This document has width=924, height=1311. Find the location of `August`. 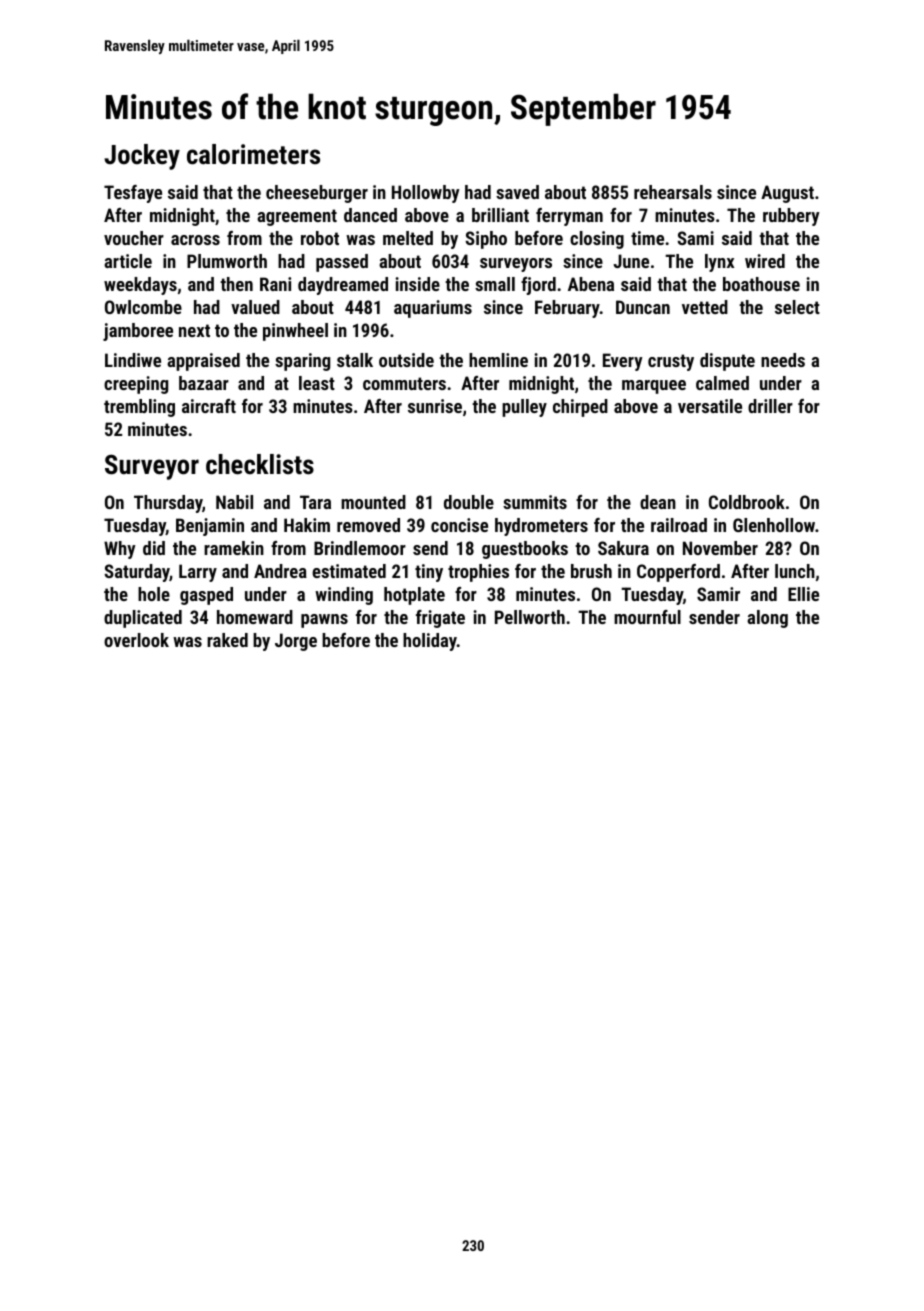

August is located at coordinates (787, 194).
